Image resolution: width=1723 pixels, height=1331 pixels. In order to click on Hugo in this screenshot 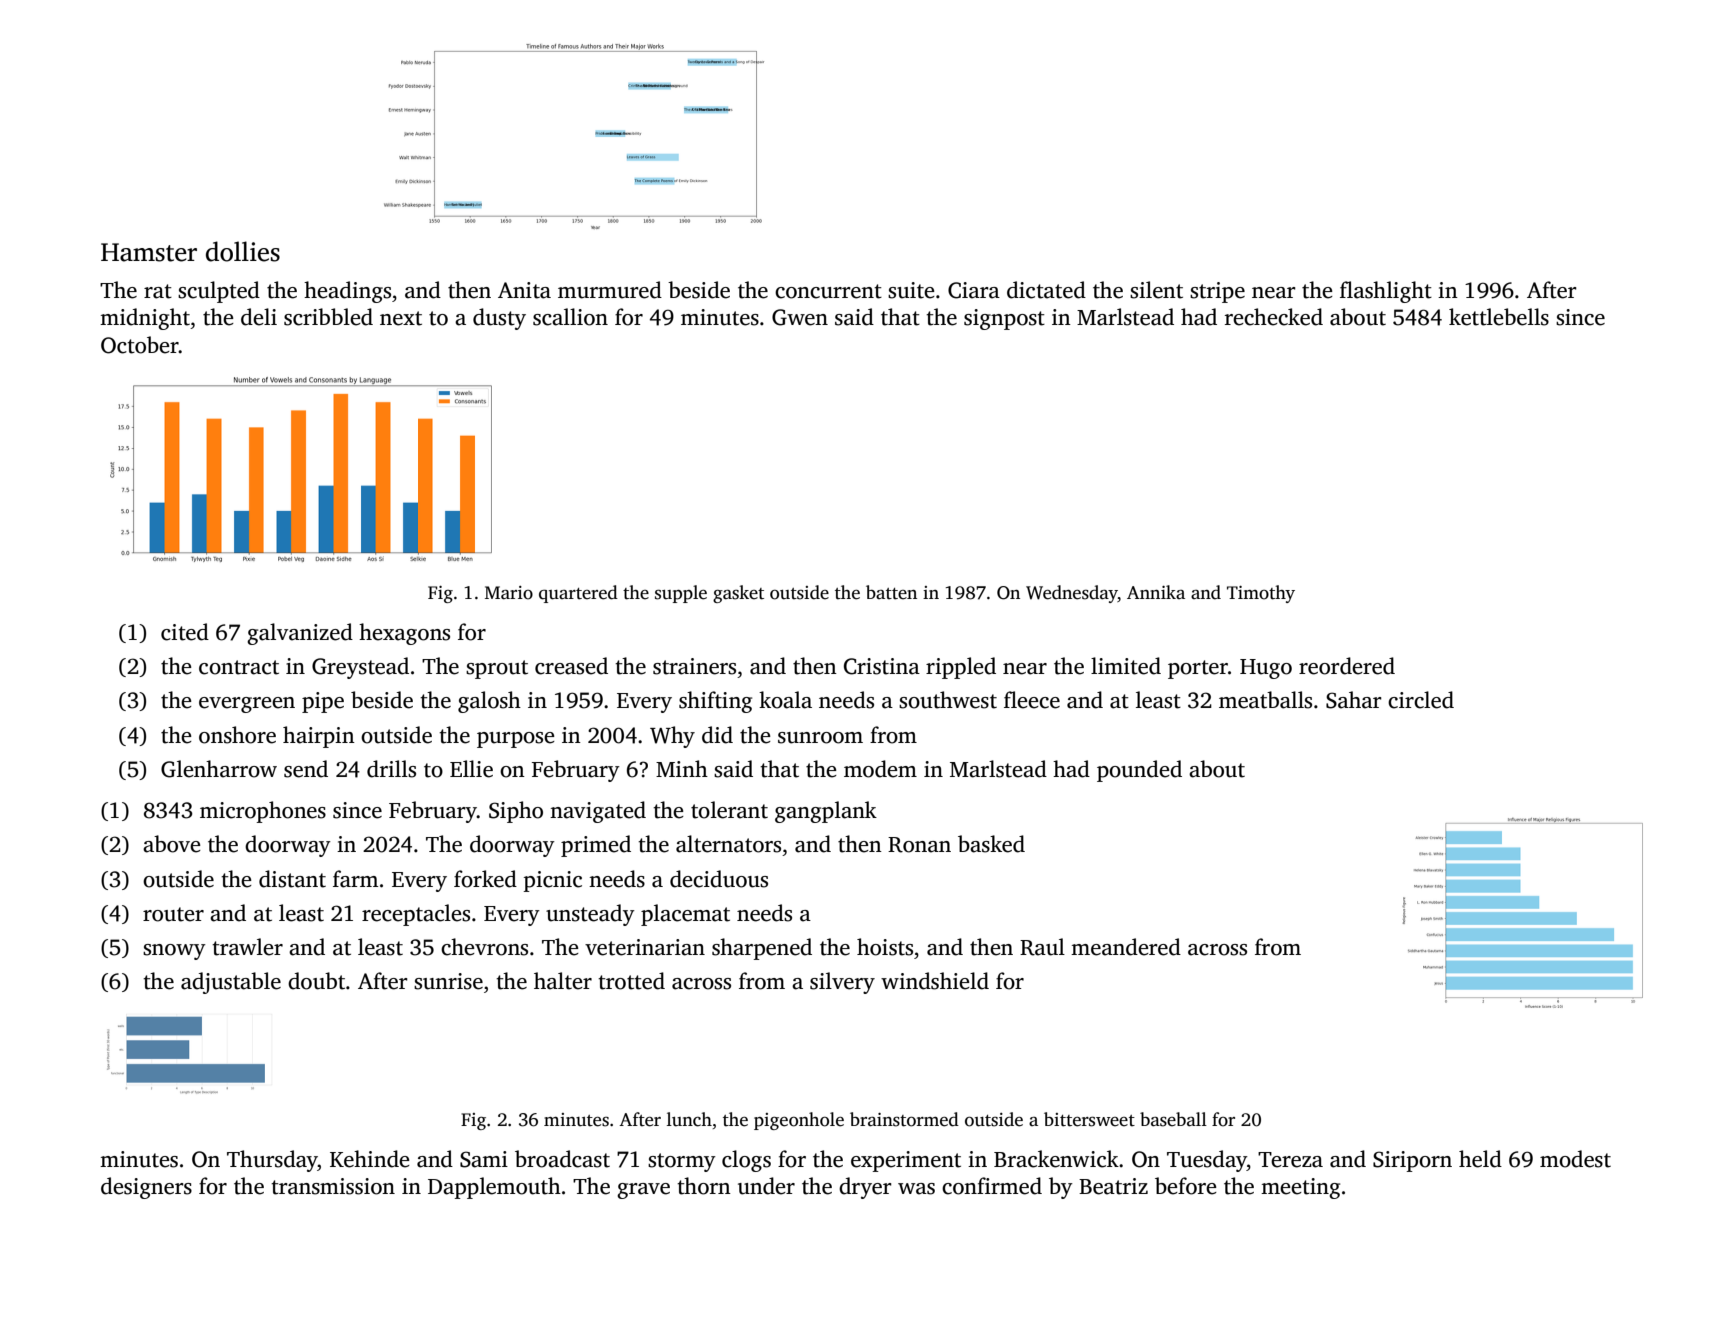, I will do `click(1266, 669)`.
